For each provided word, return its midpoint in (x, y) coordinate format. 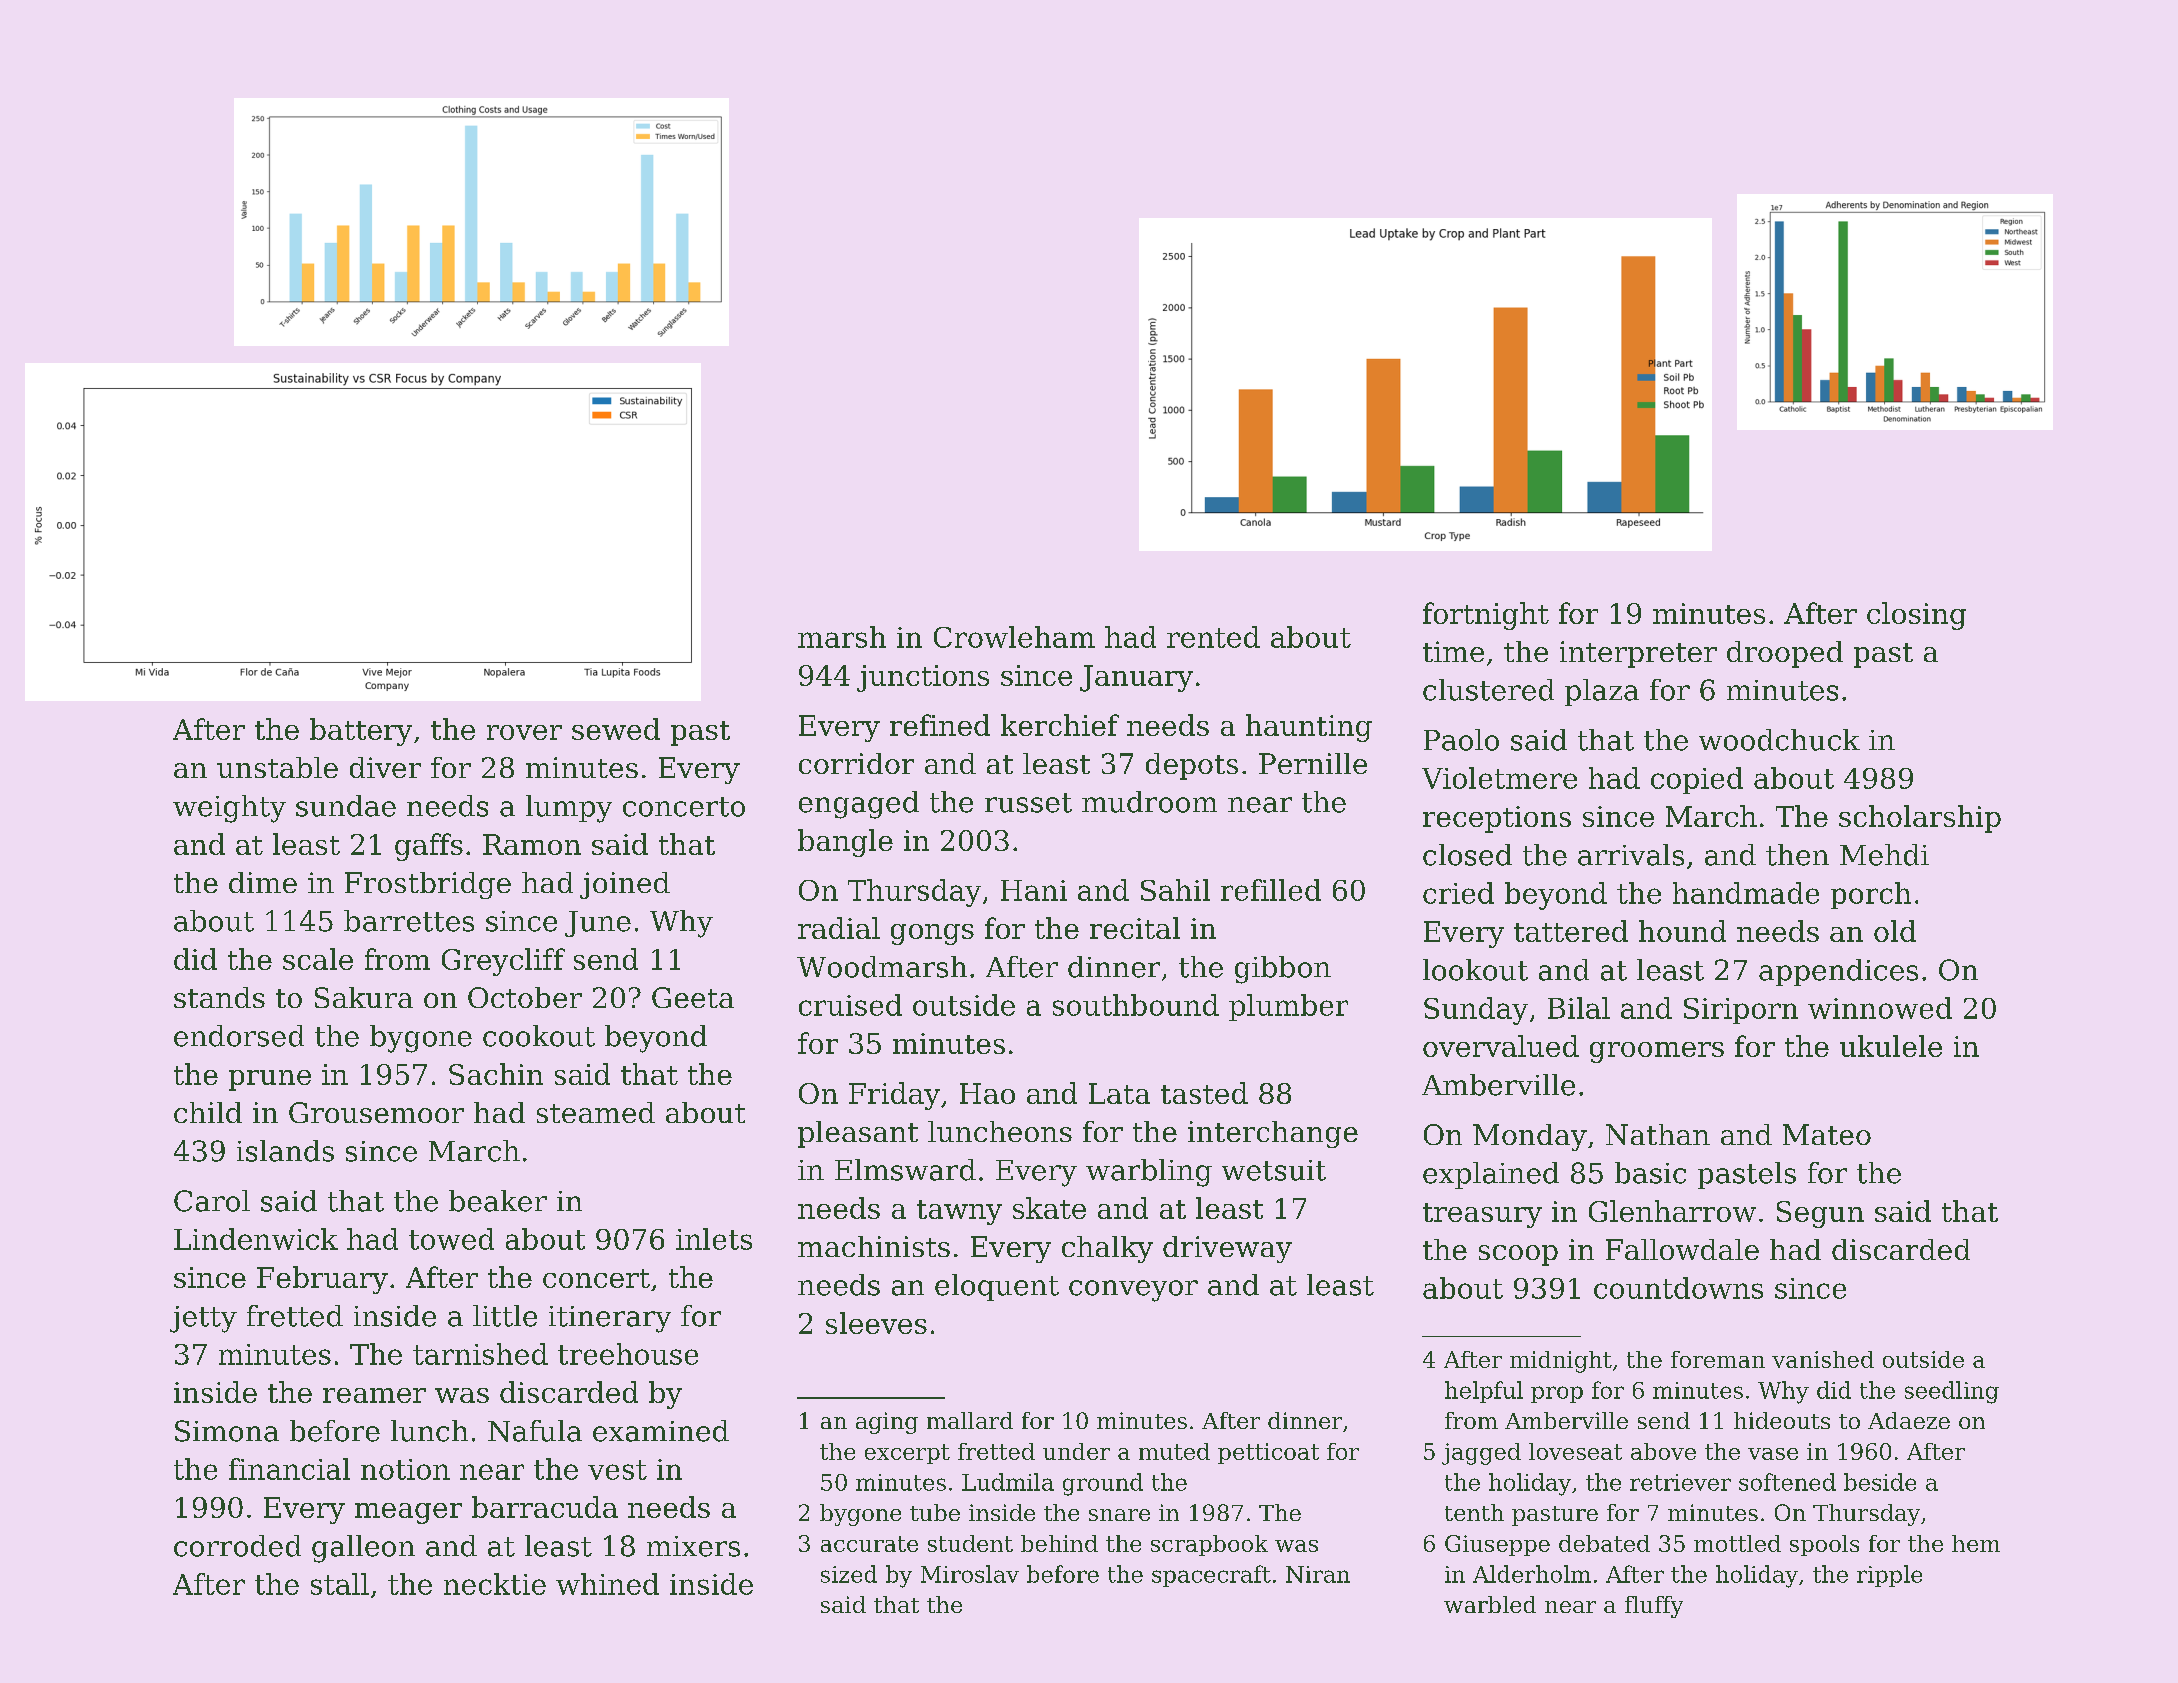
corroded (237, 1546)
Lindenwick (256, 1239)
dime (263, 882)
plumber (1288, 1007)
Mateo (1827, 1134)
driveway (1227, 1249)
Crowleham (1014, 637)
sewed (616, 729)
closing (1916, 616)
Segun (1820, 1214)
